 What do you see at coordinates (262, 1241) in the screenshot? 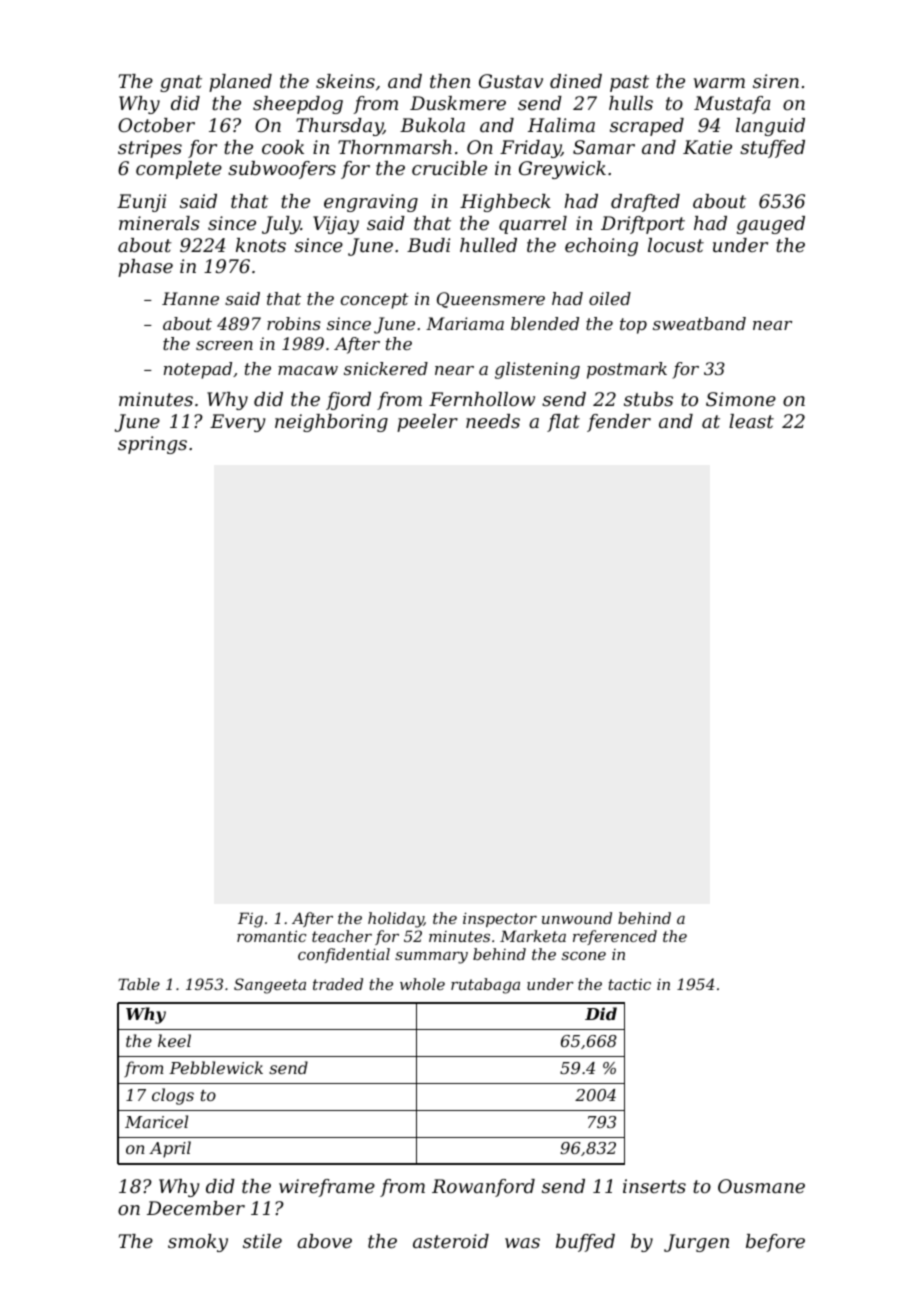
I see `stile` at bounding box center [262, 1241].
